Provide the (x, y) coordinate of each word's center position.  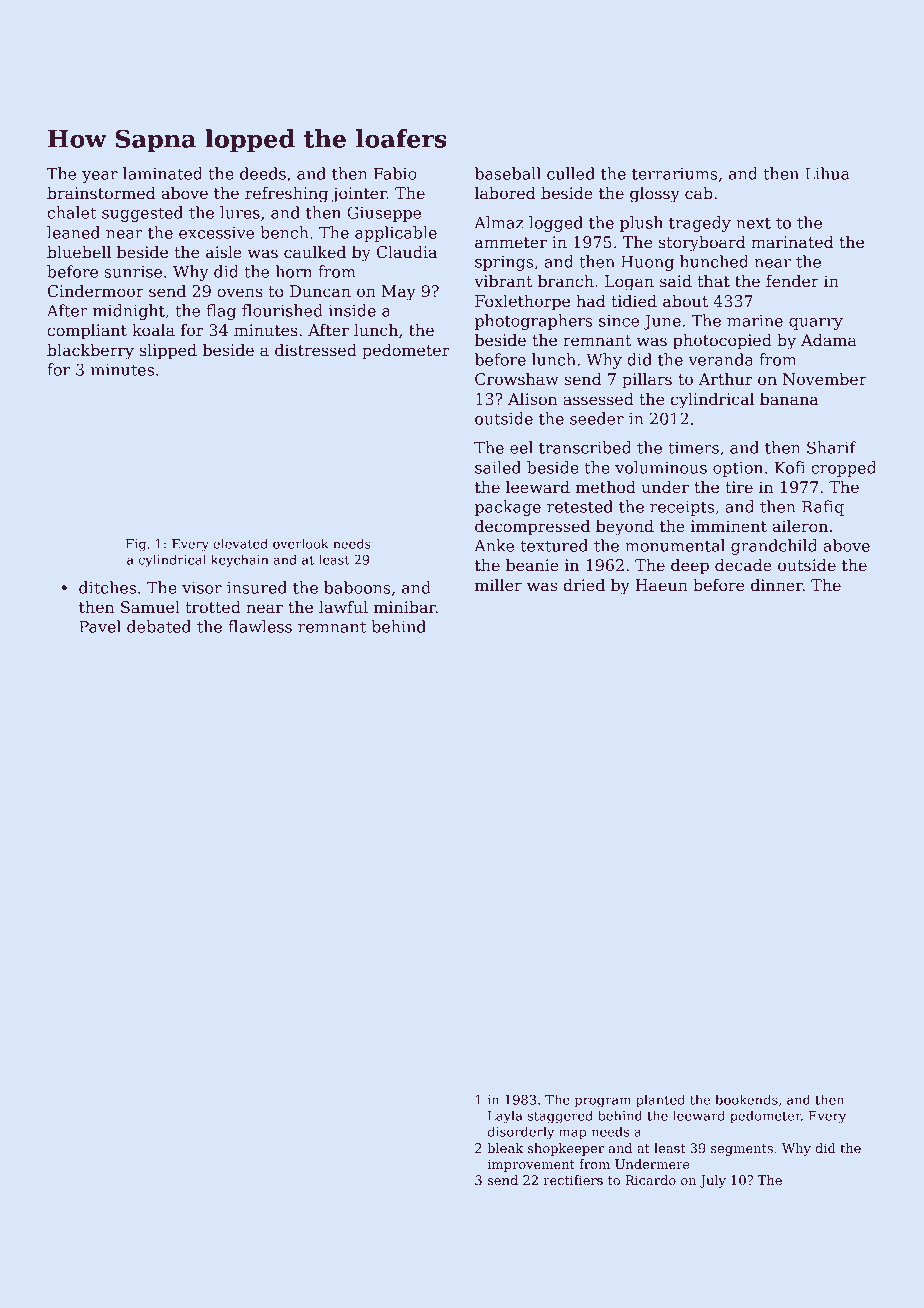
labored (505, 193)
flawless (260, 626)
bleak (505, 1148)
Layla (505, 1117)
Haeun (661, 585)
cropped (843, 469)
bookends (746, 1099)
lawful (343, 607)
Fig (136, 545)
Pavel (100, 626)
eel (521, 447)
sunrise (133, 272)
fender (792, 281)
